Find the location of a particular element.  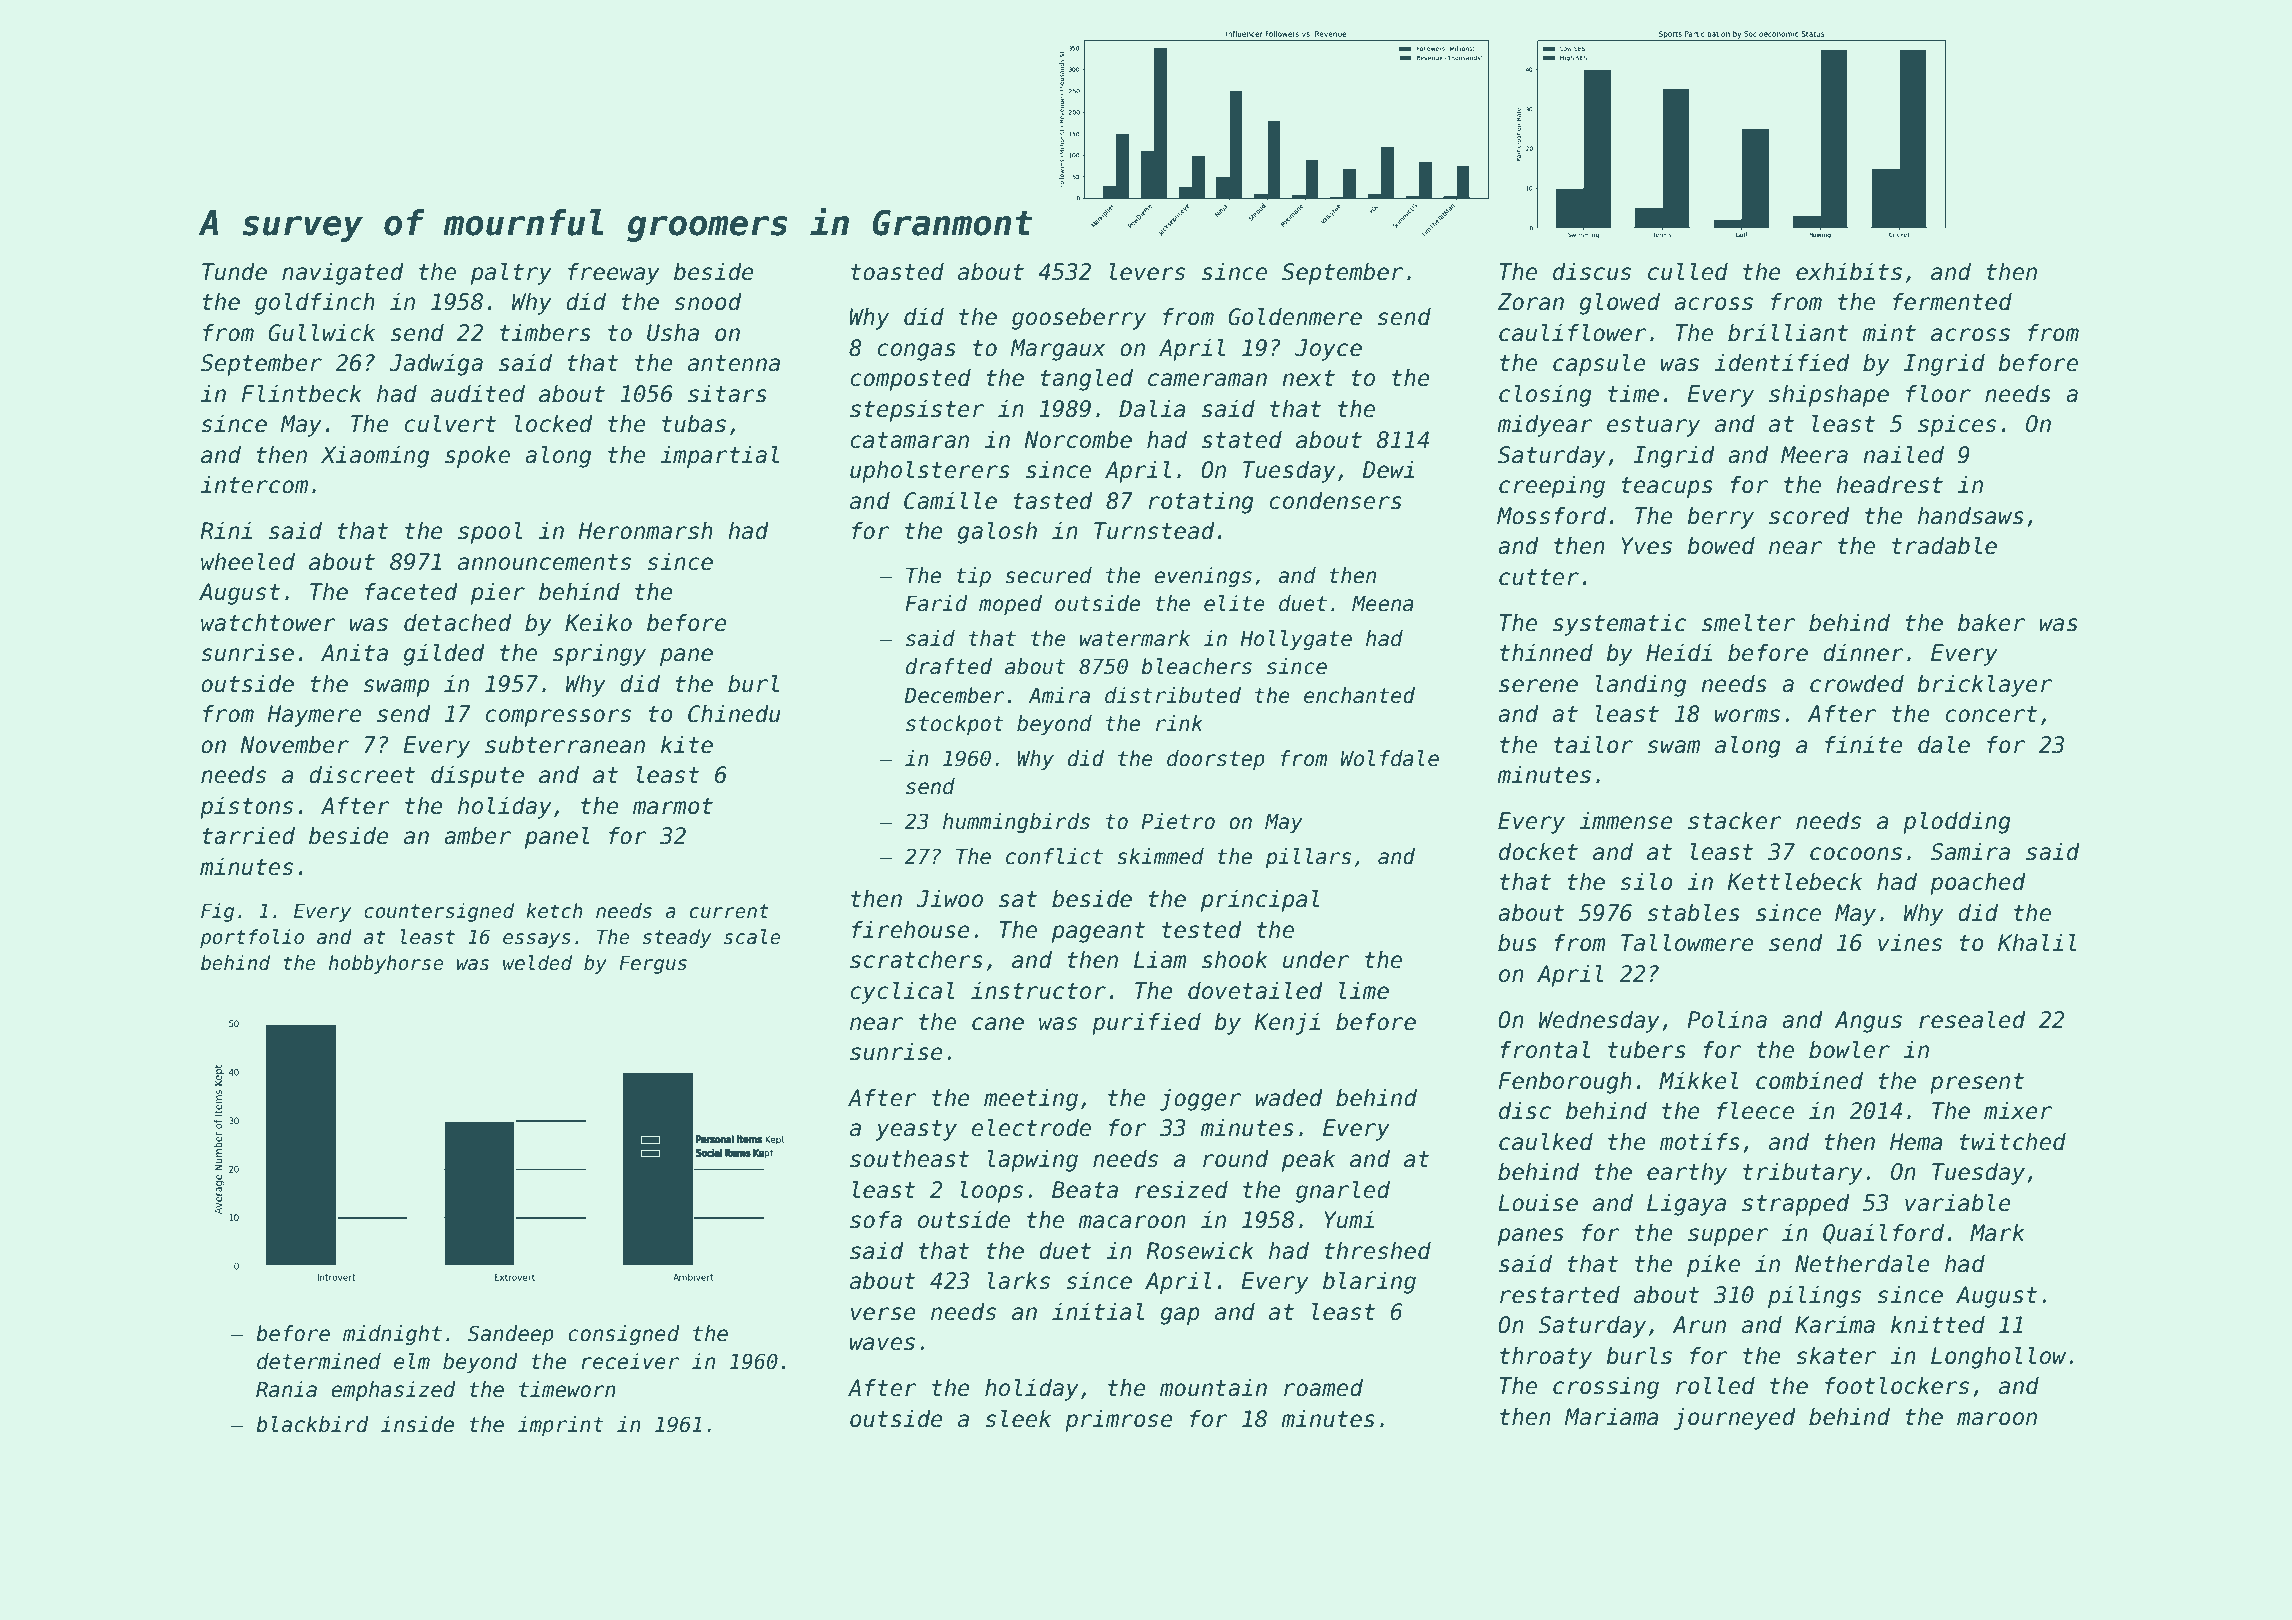

composted is located at coordinates (910, 380).
